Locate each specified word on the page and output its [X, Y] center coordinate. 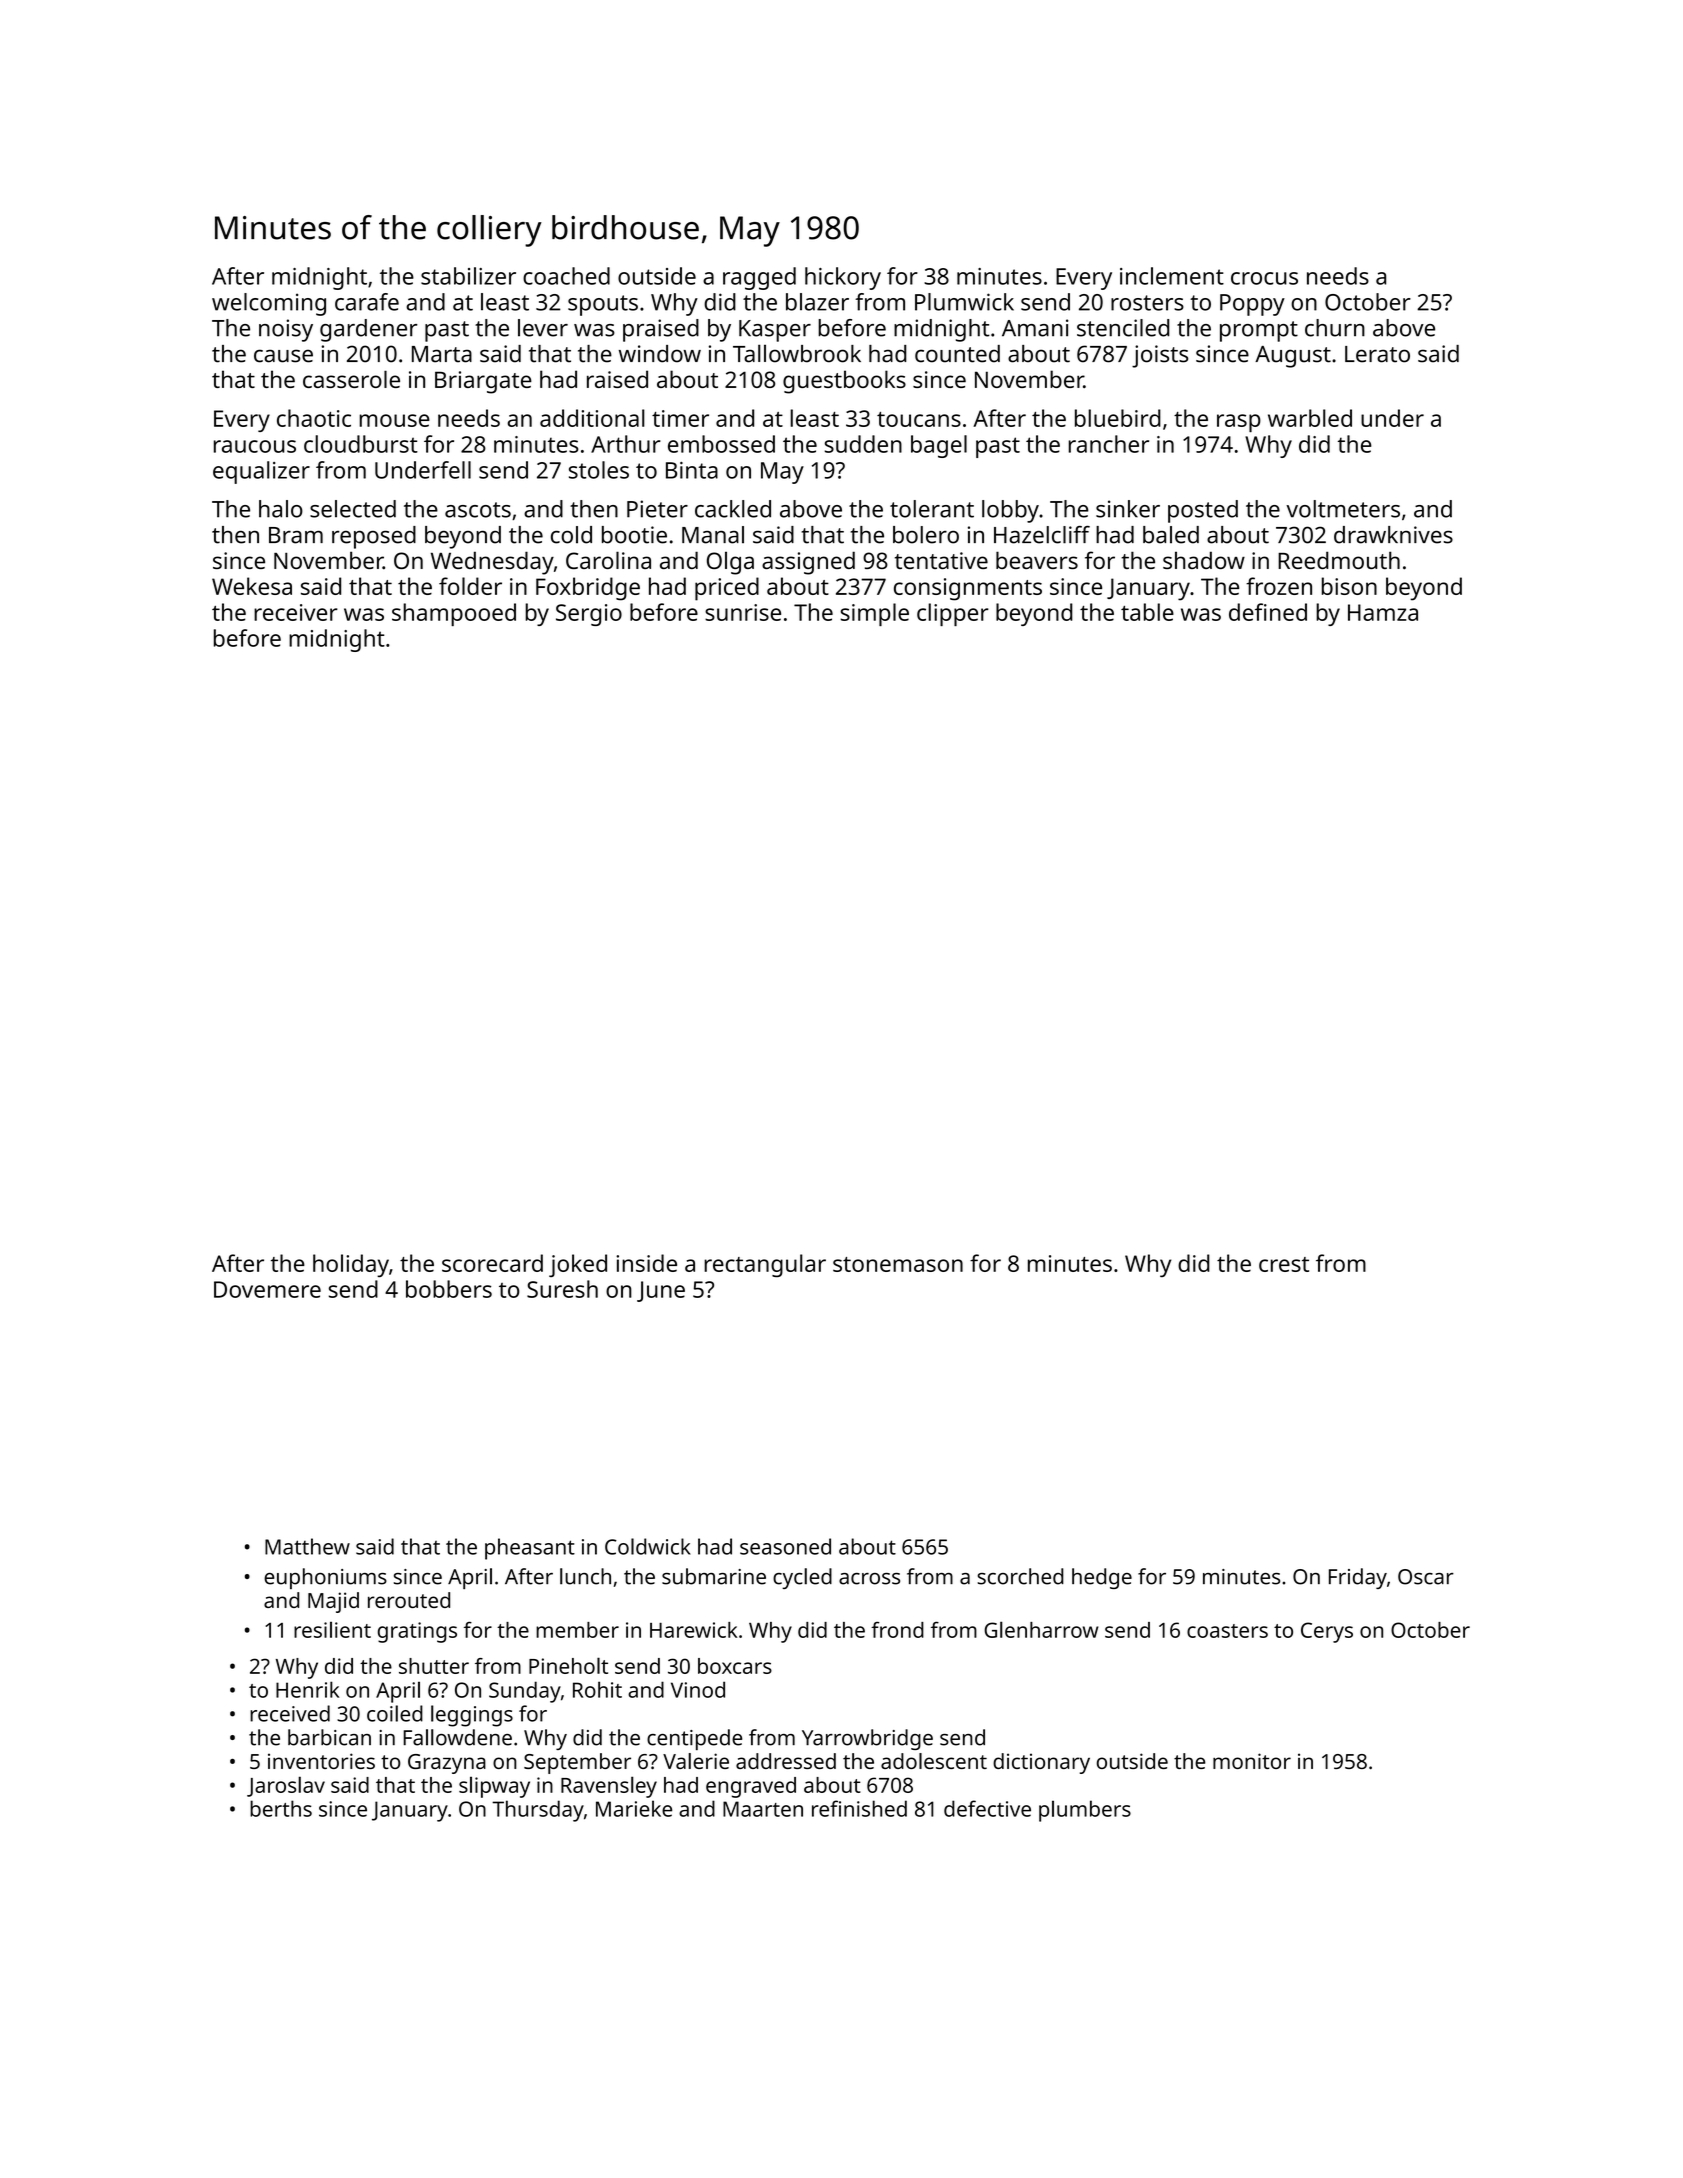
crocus [1264, 278]
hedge [1102, 1578]
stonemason [898, 1264]
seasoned [785, 1546]
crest [1284, 1264]
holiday [351, 1265]
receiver [296, 612]
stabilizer [468, 276]
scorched [1020, 1576]
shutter [434, 1666]
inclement [1172, 276]
